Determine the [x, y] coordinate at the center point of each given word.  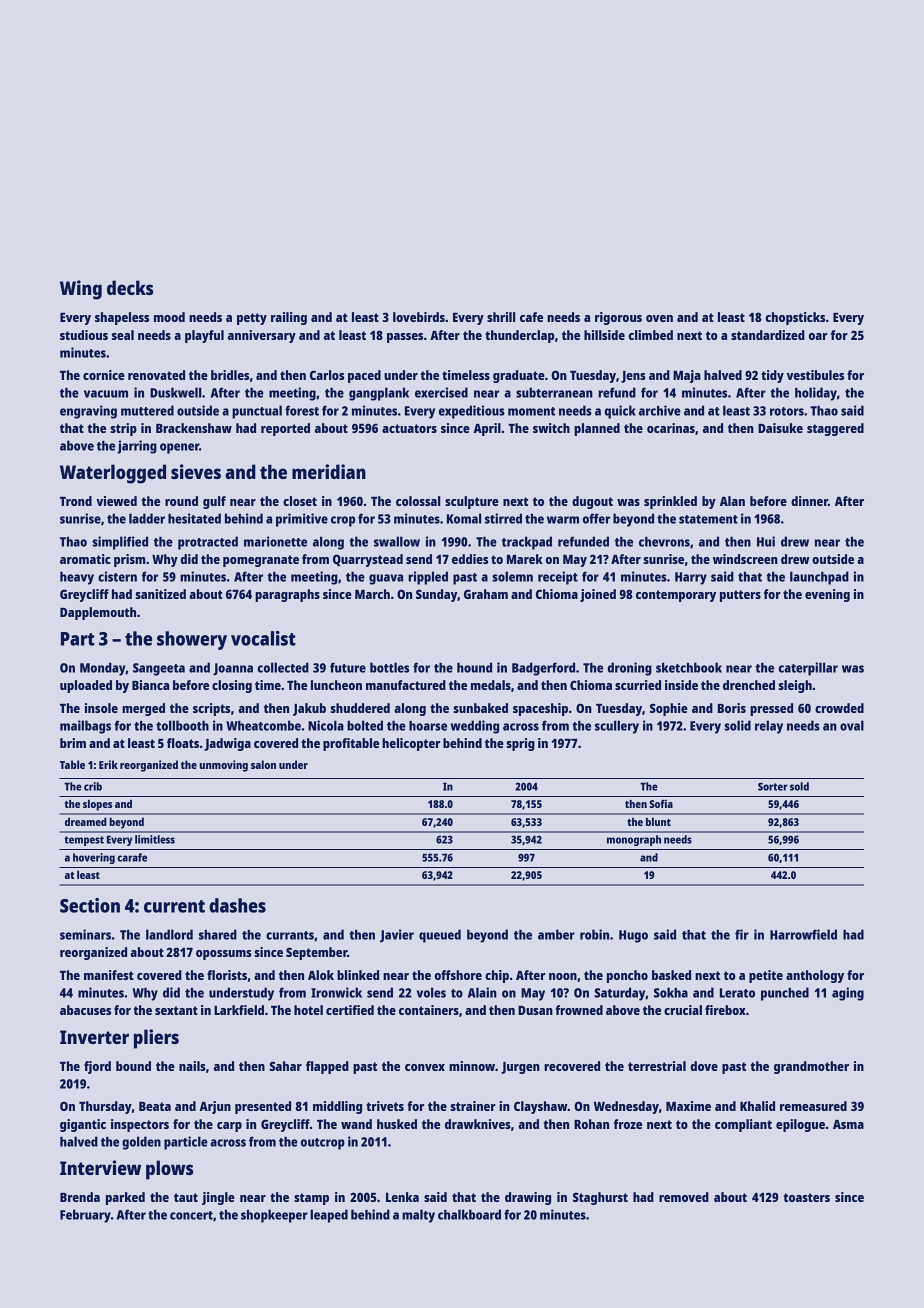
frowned [579, 1010]
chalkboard [469, 1214]
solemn [512, 576]
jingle [218, 1198]
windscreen [745, 559]
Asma [848, 1124]
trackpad [527, 543]
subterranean [554, 392]
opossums [224, 955]
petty [252, 319]
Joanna [233, 669]
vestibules [815, 375]
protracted [208, 543]
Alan [732, 501]
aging [848, 994]
